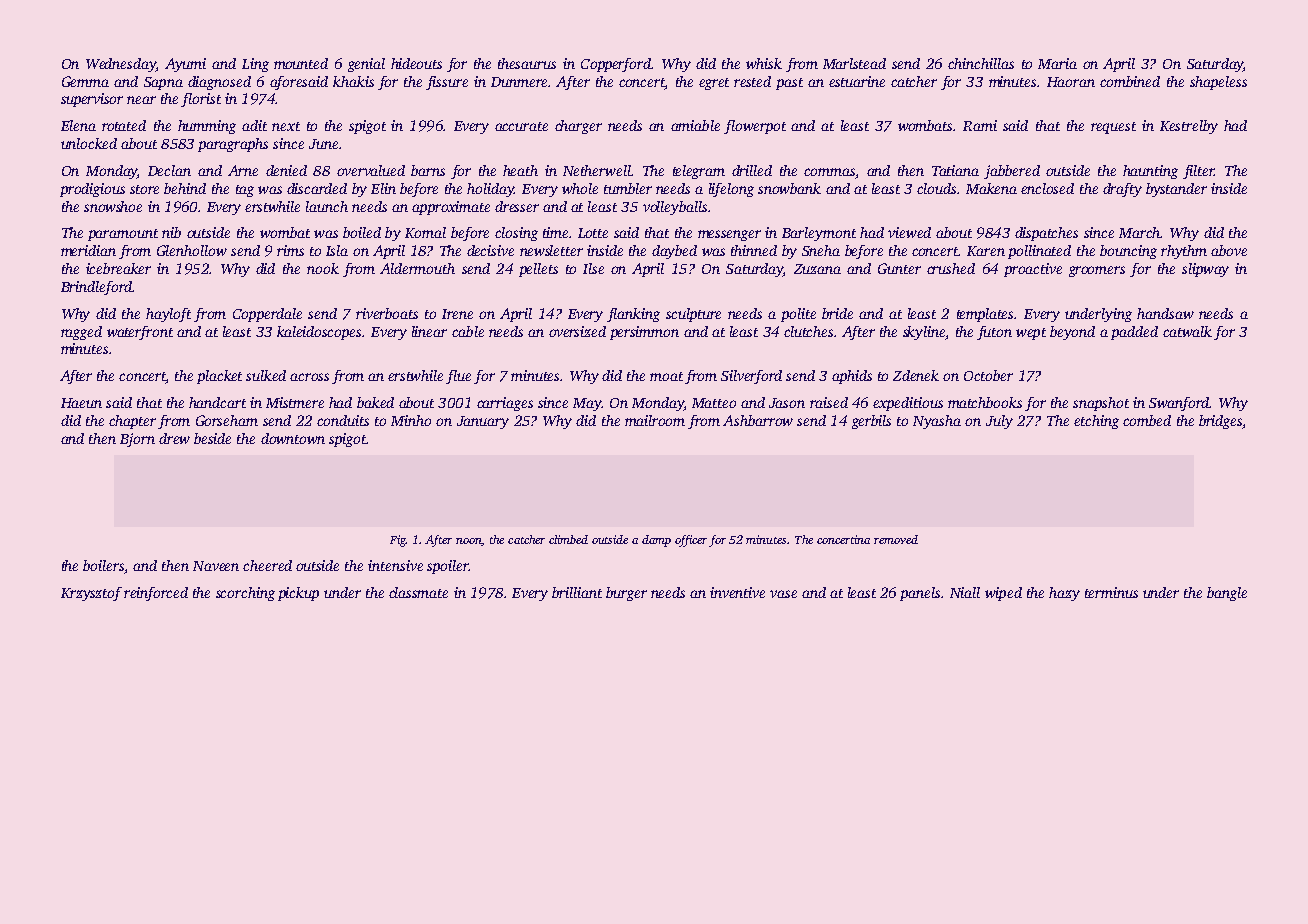 Image resolution: width=1308 pixels, height=924 pixels. Describe the element at coordinates (92, 190) in the image. I see `prodigious` at that location.
